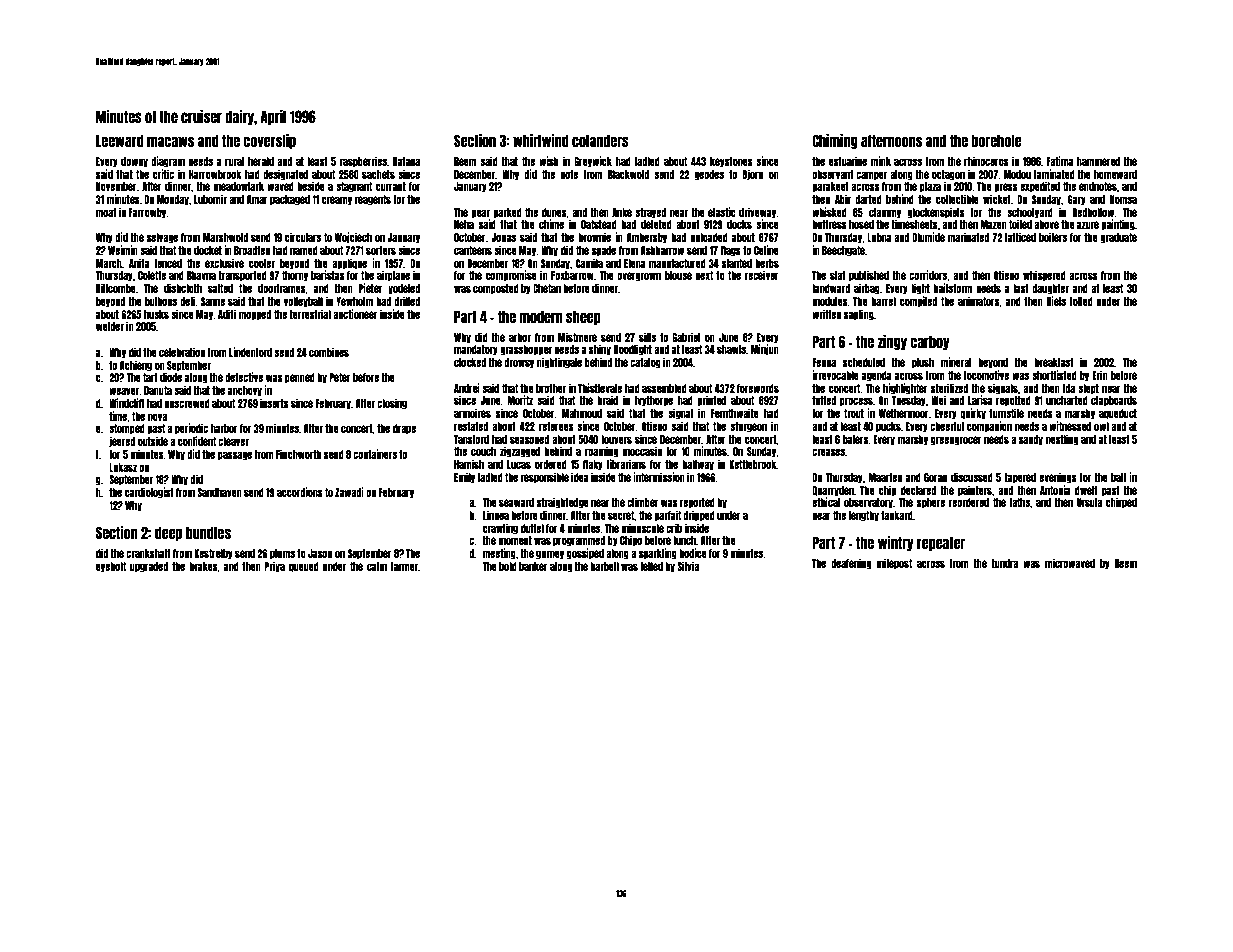  Describe the element at coordinates (563, 503) in the screenshot. I see `straightedge` at that location.
